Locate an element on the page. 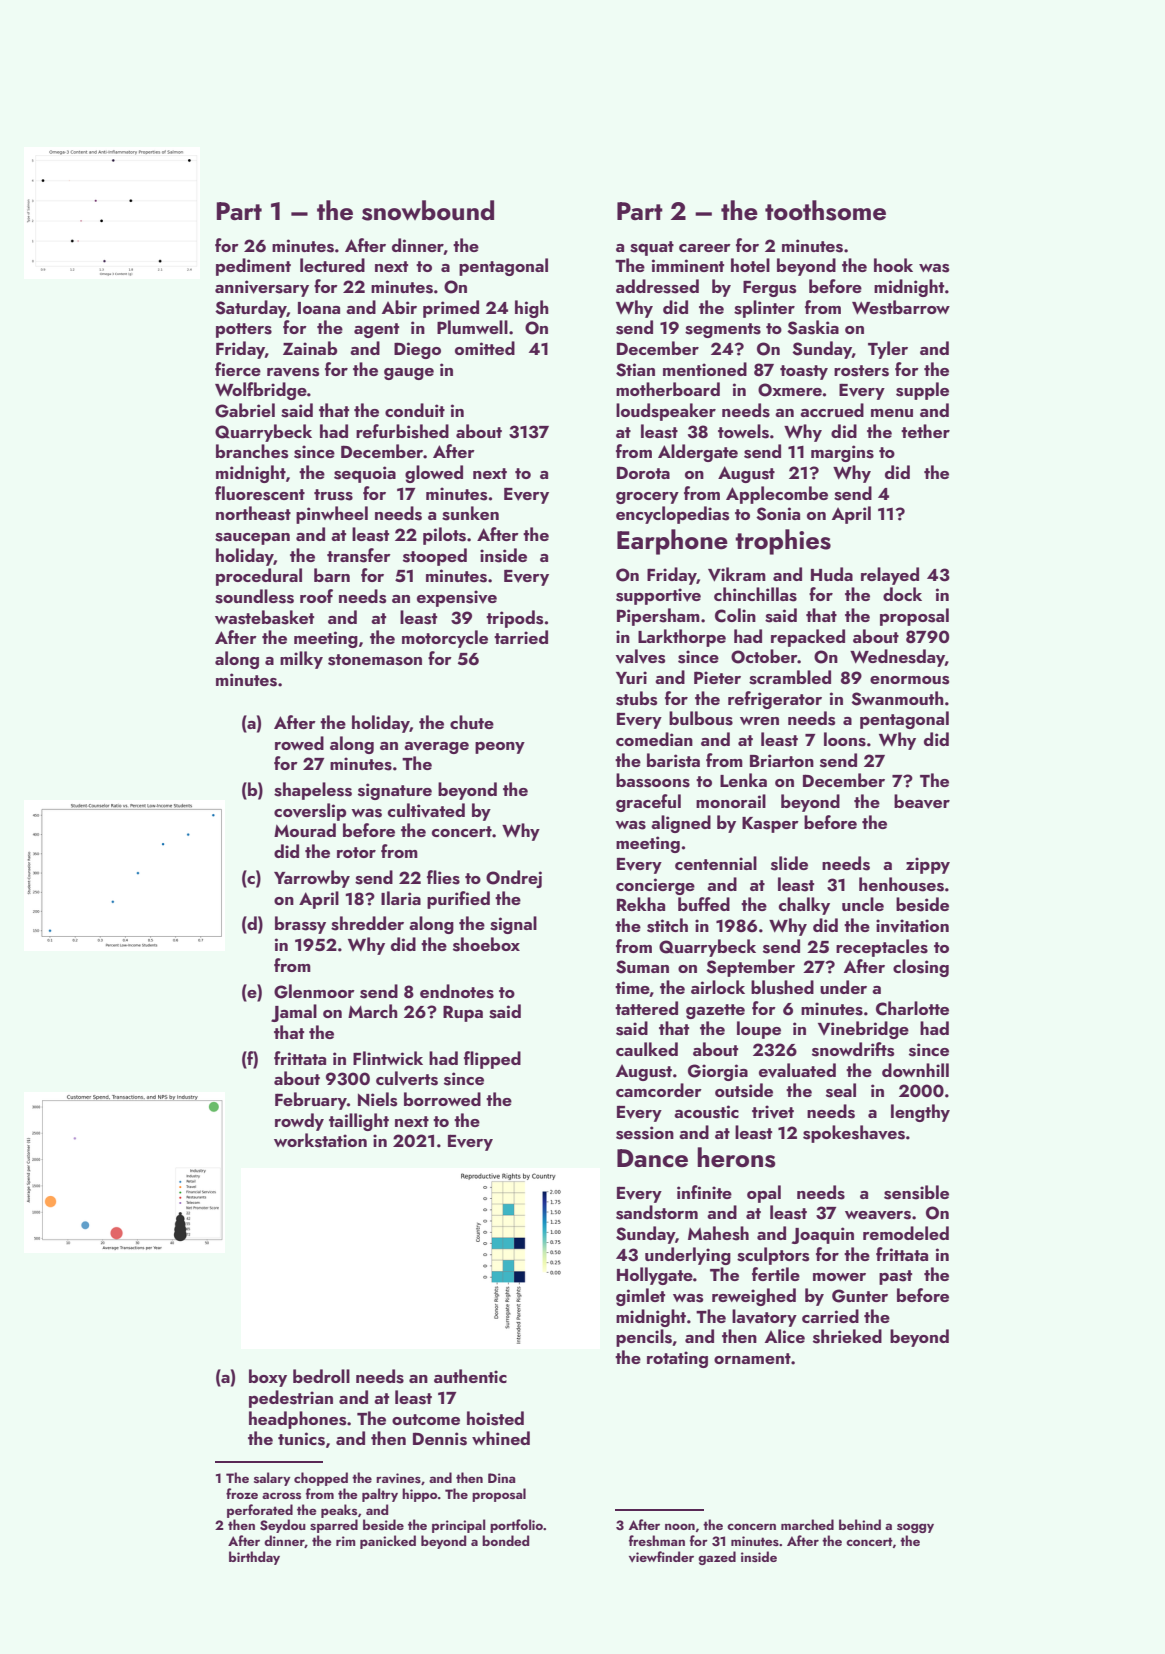 This document has height=1654, width=1165. branches is located at coordinates (252, 451).
